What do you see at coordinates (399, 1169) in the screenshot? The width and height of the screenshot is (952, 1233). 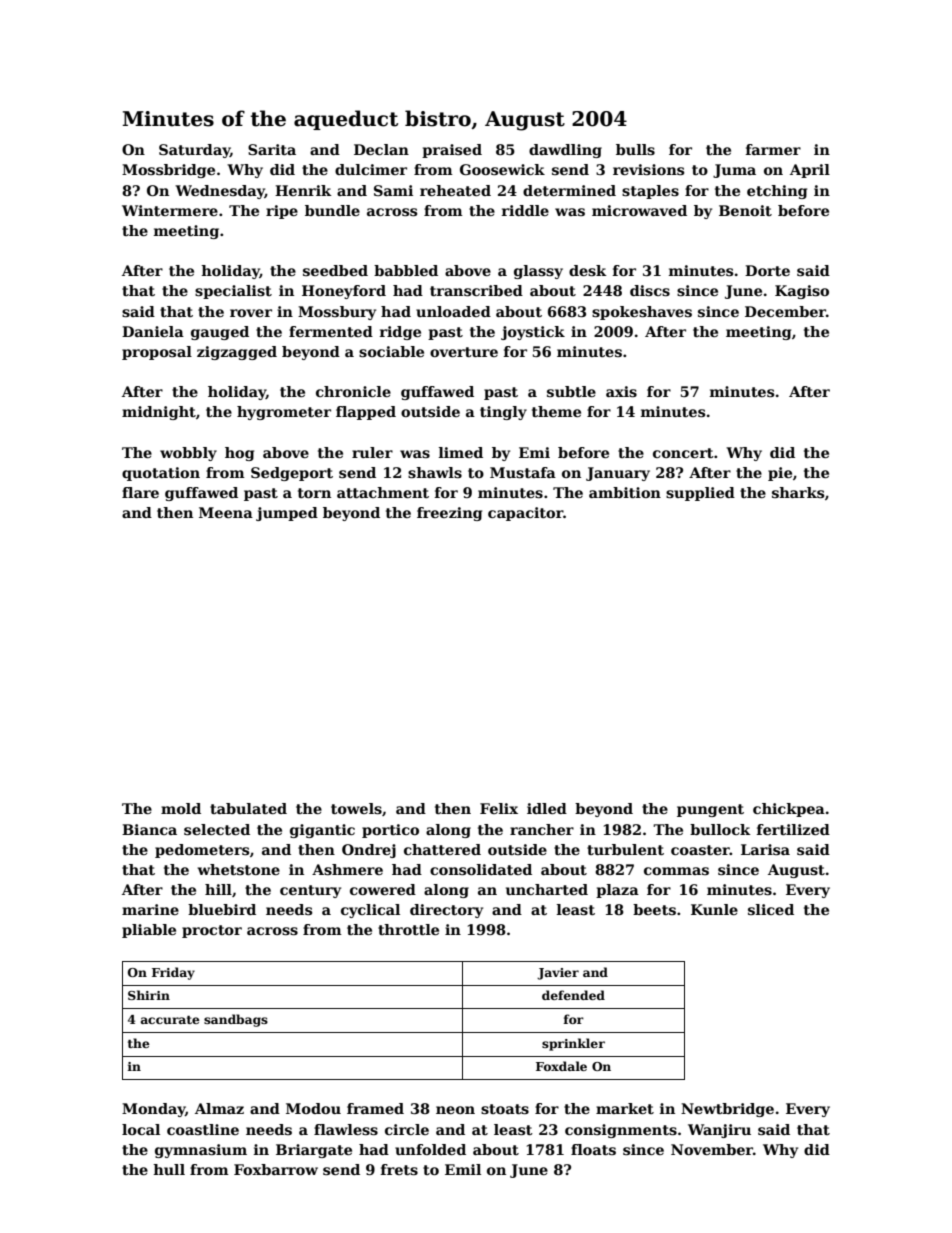 I see `frets` at bounding box center [399, 1169].
